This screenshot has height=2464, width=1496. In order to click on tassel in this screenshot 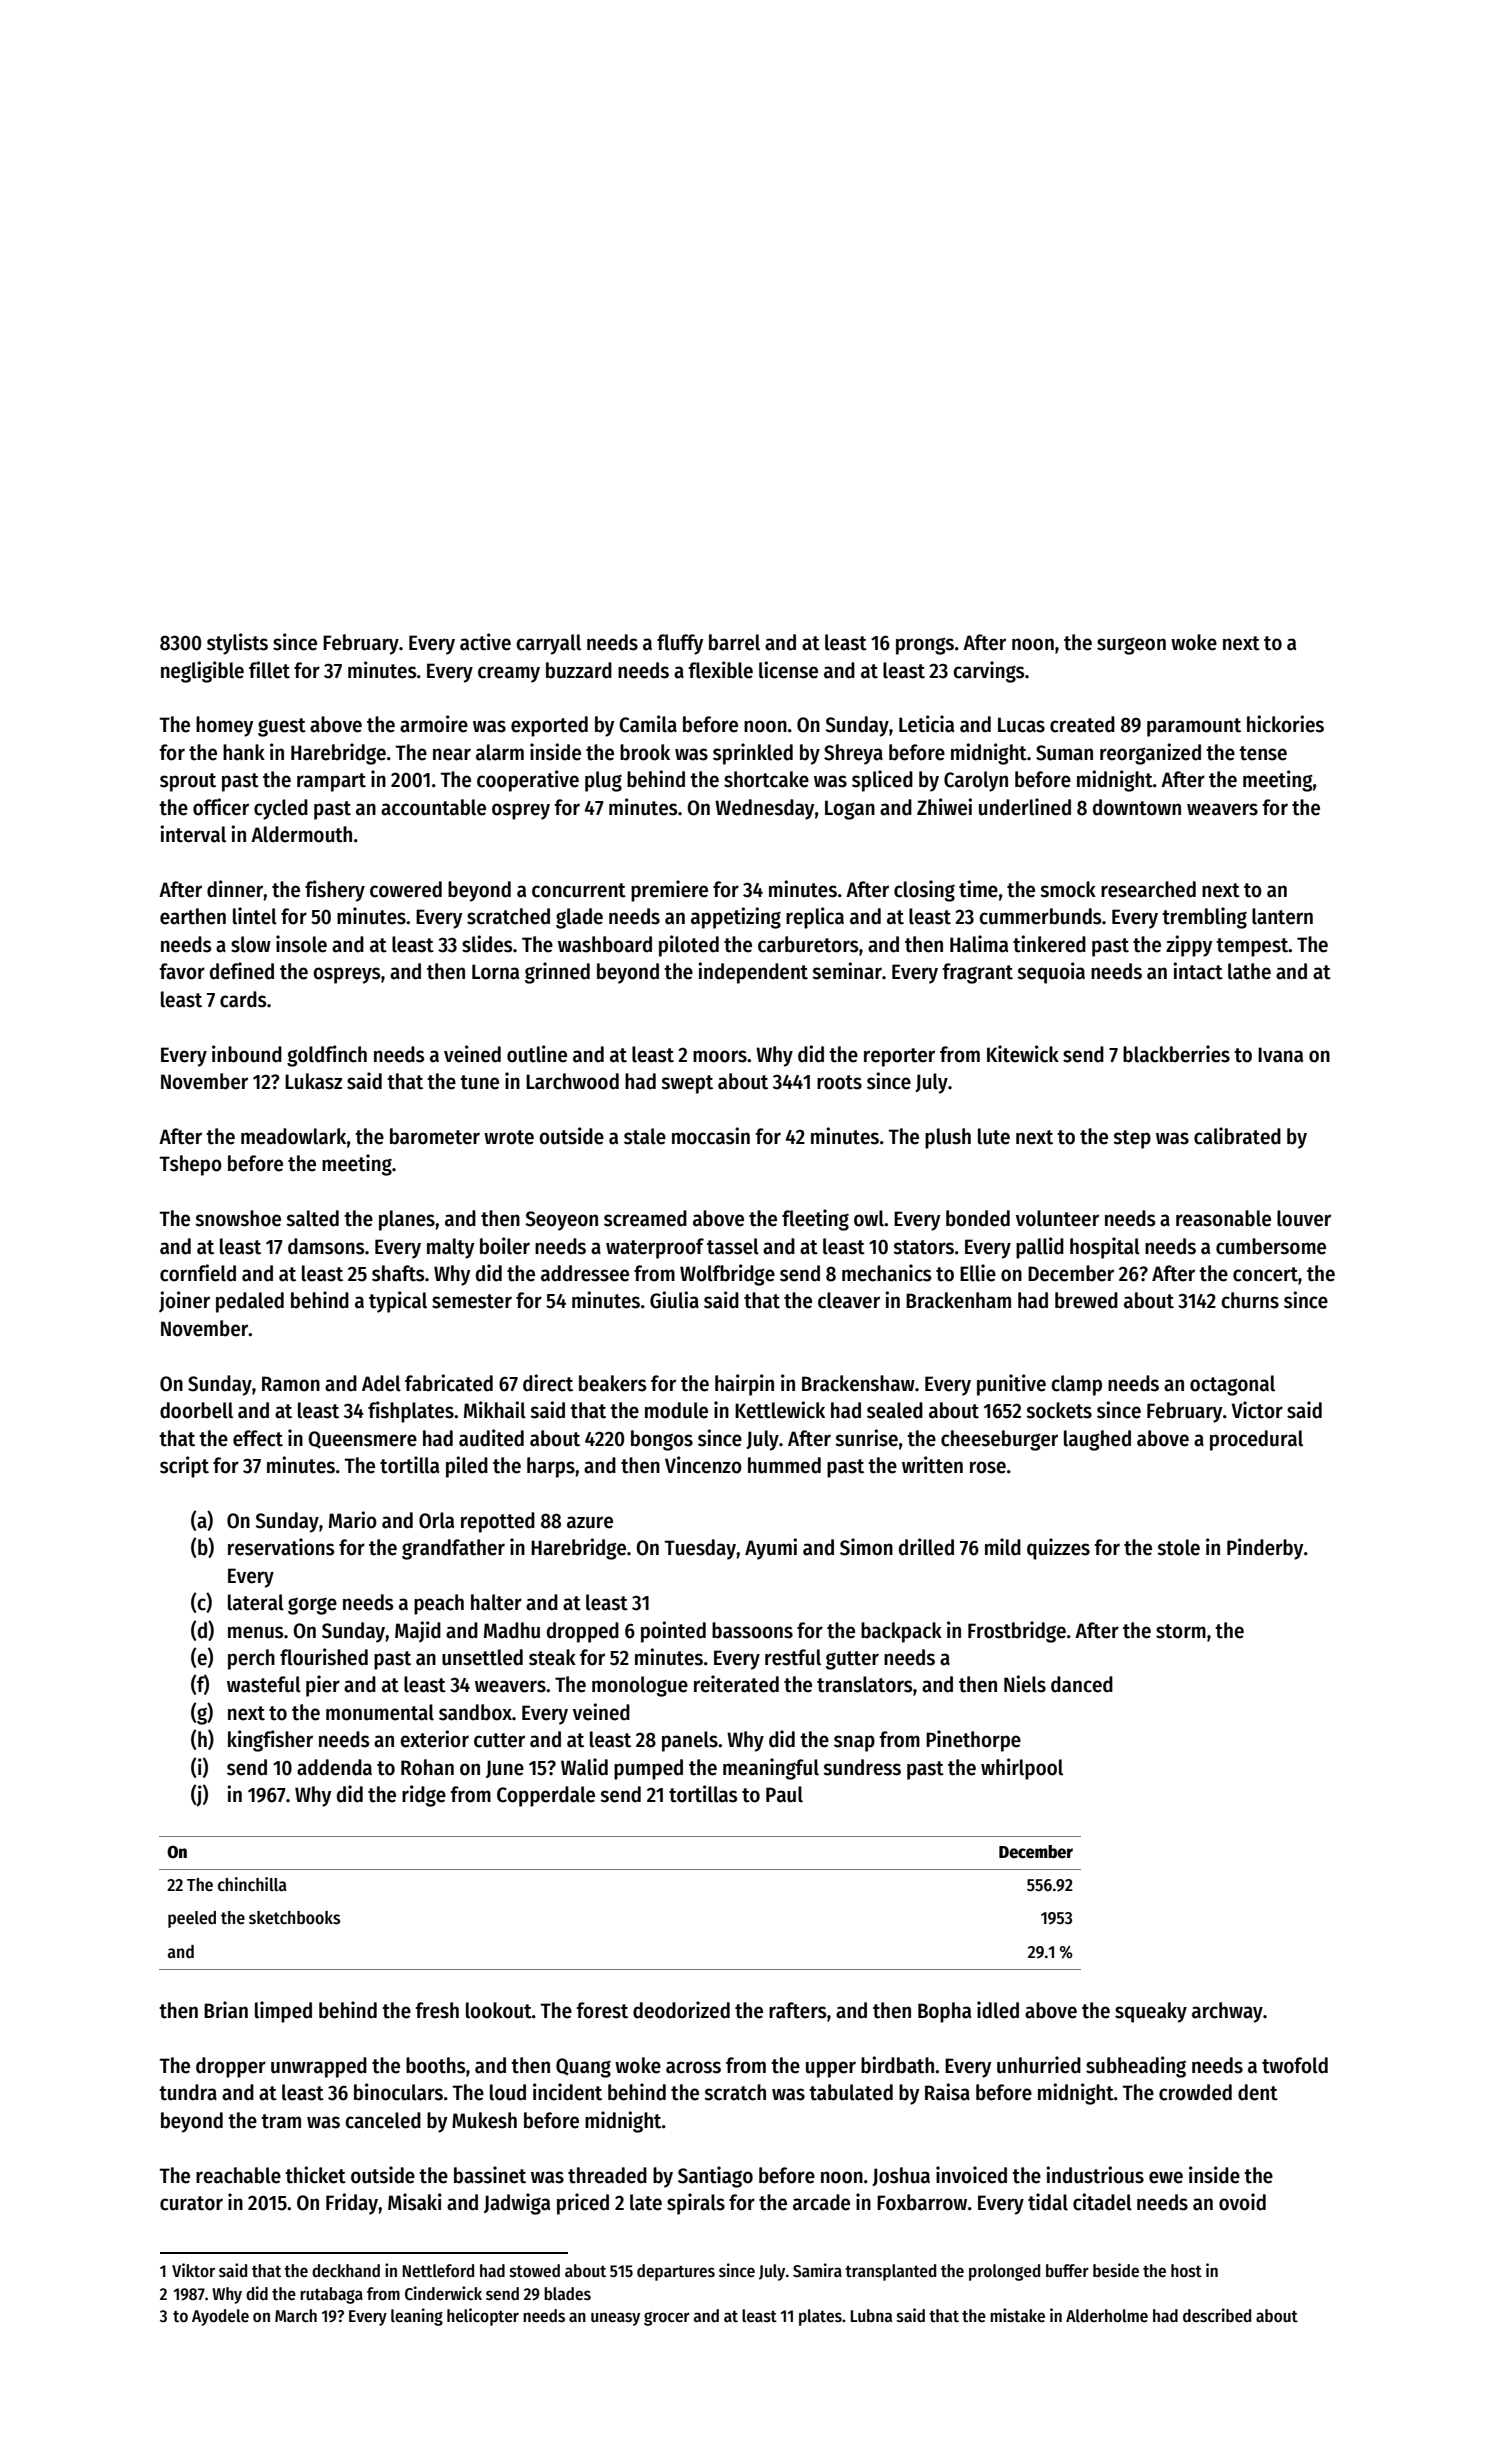, I will do `click(733, 1246)`.
